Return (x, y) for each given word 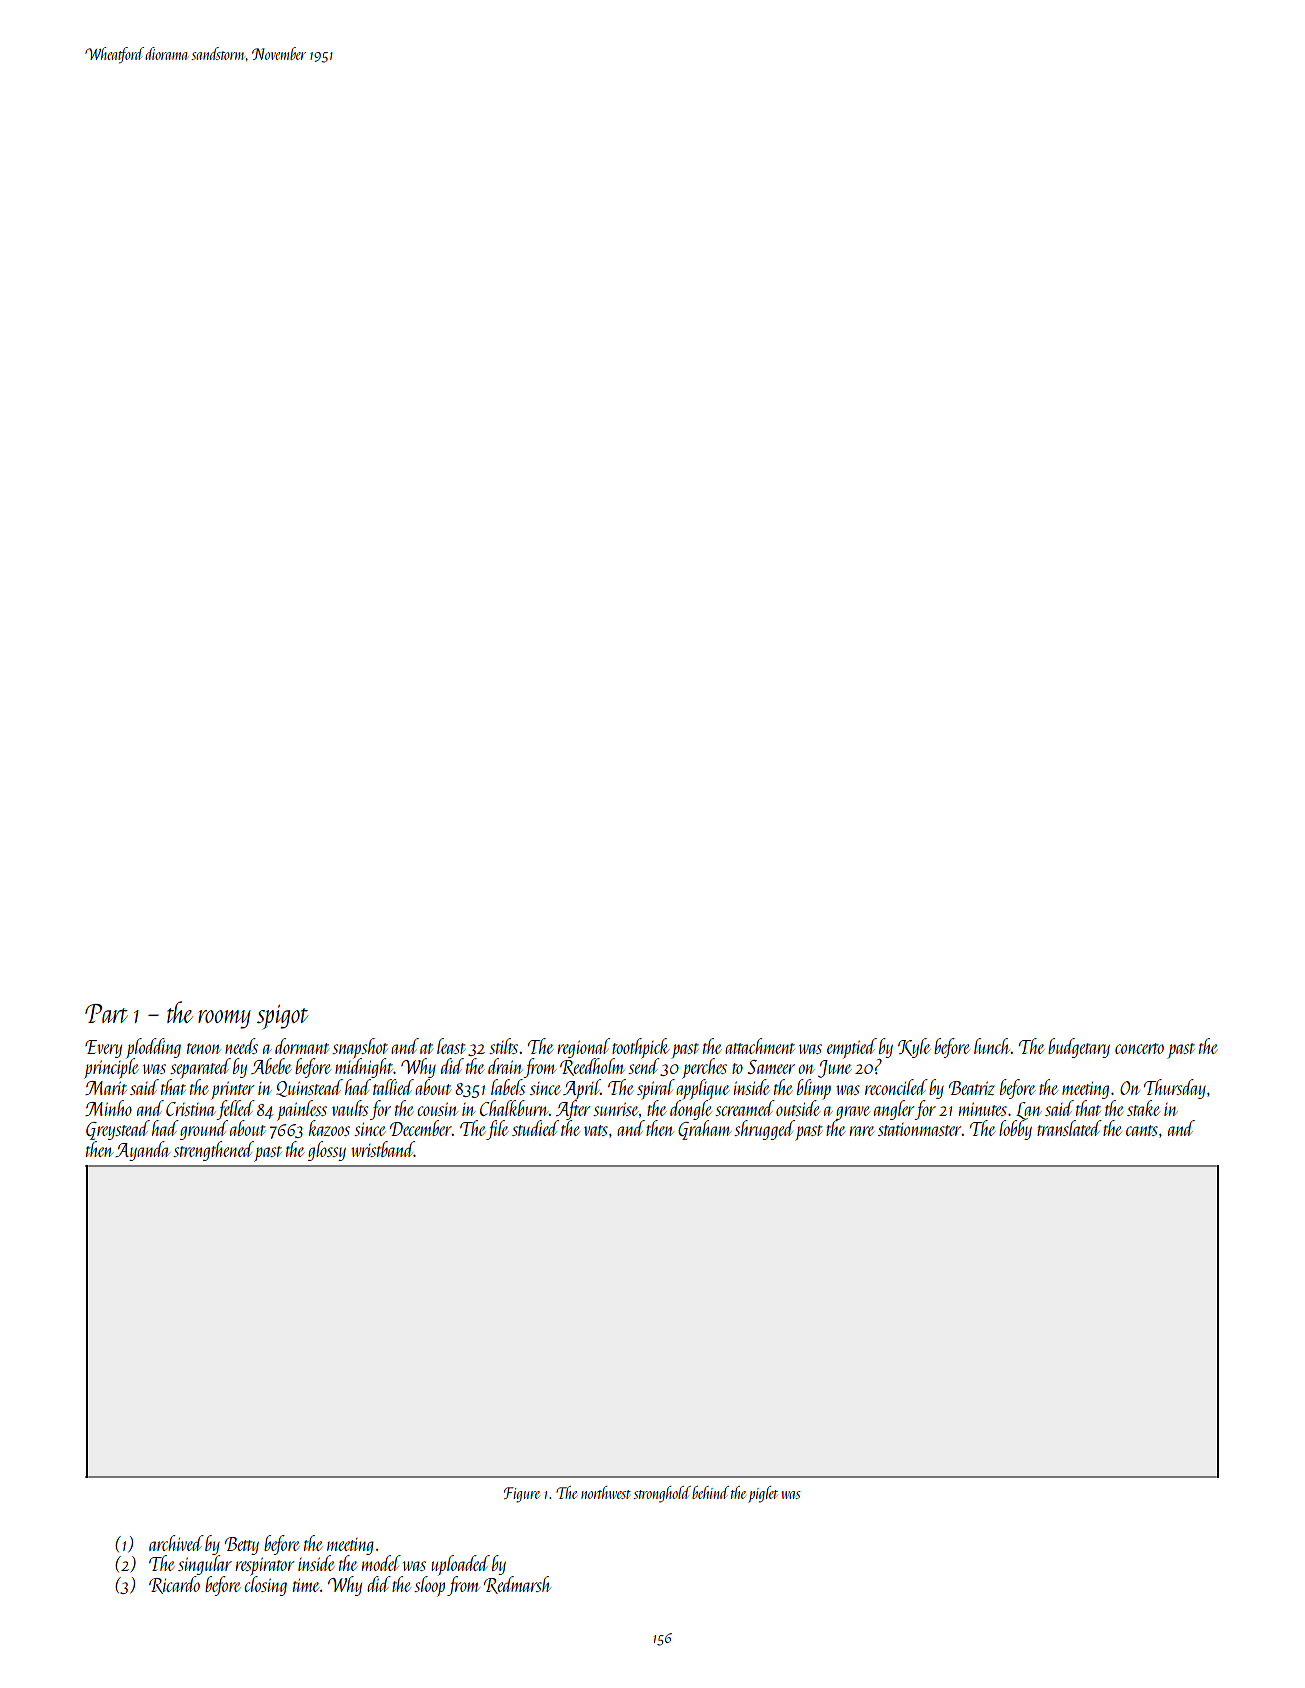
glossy (327, 1151)
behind (710, 1492)
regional (583, 1048)
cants (1142, 1130)
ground (204, 1130)
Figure (522, 1495)
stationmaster (920, 1129)
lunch (992, 1046)
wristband (382, 1149)
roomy (224, 1019)
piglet (763, 1494)
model (381, 1563)
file (497, 1130)
